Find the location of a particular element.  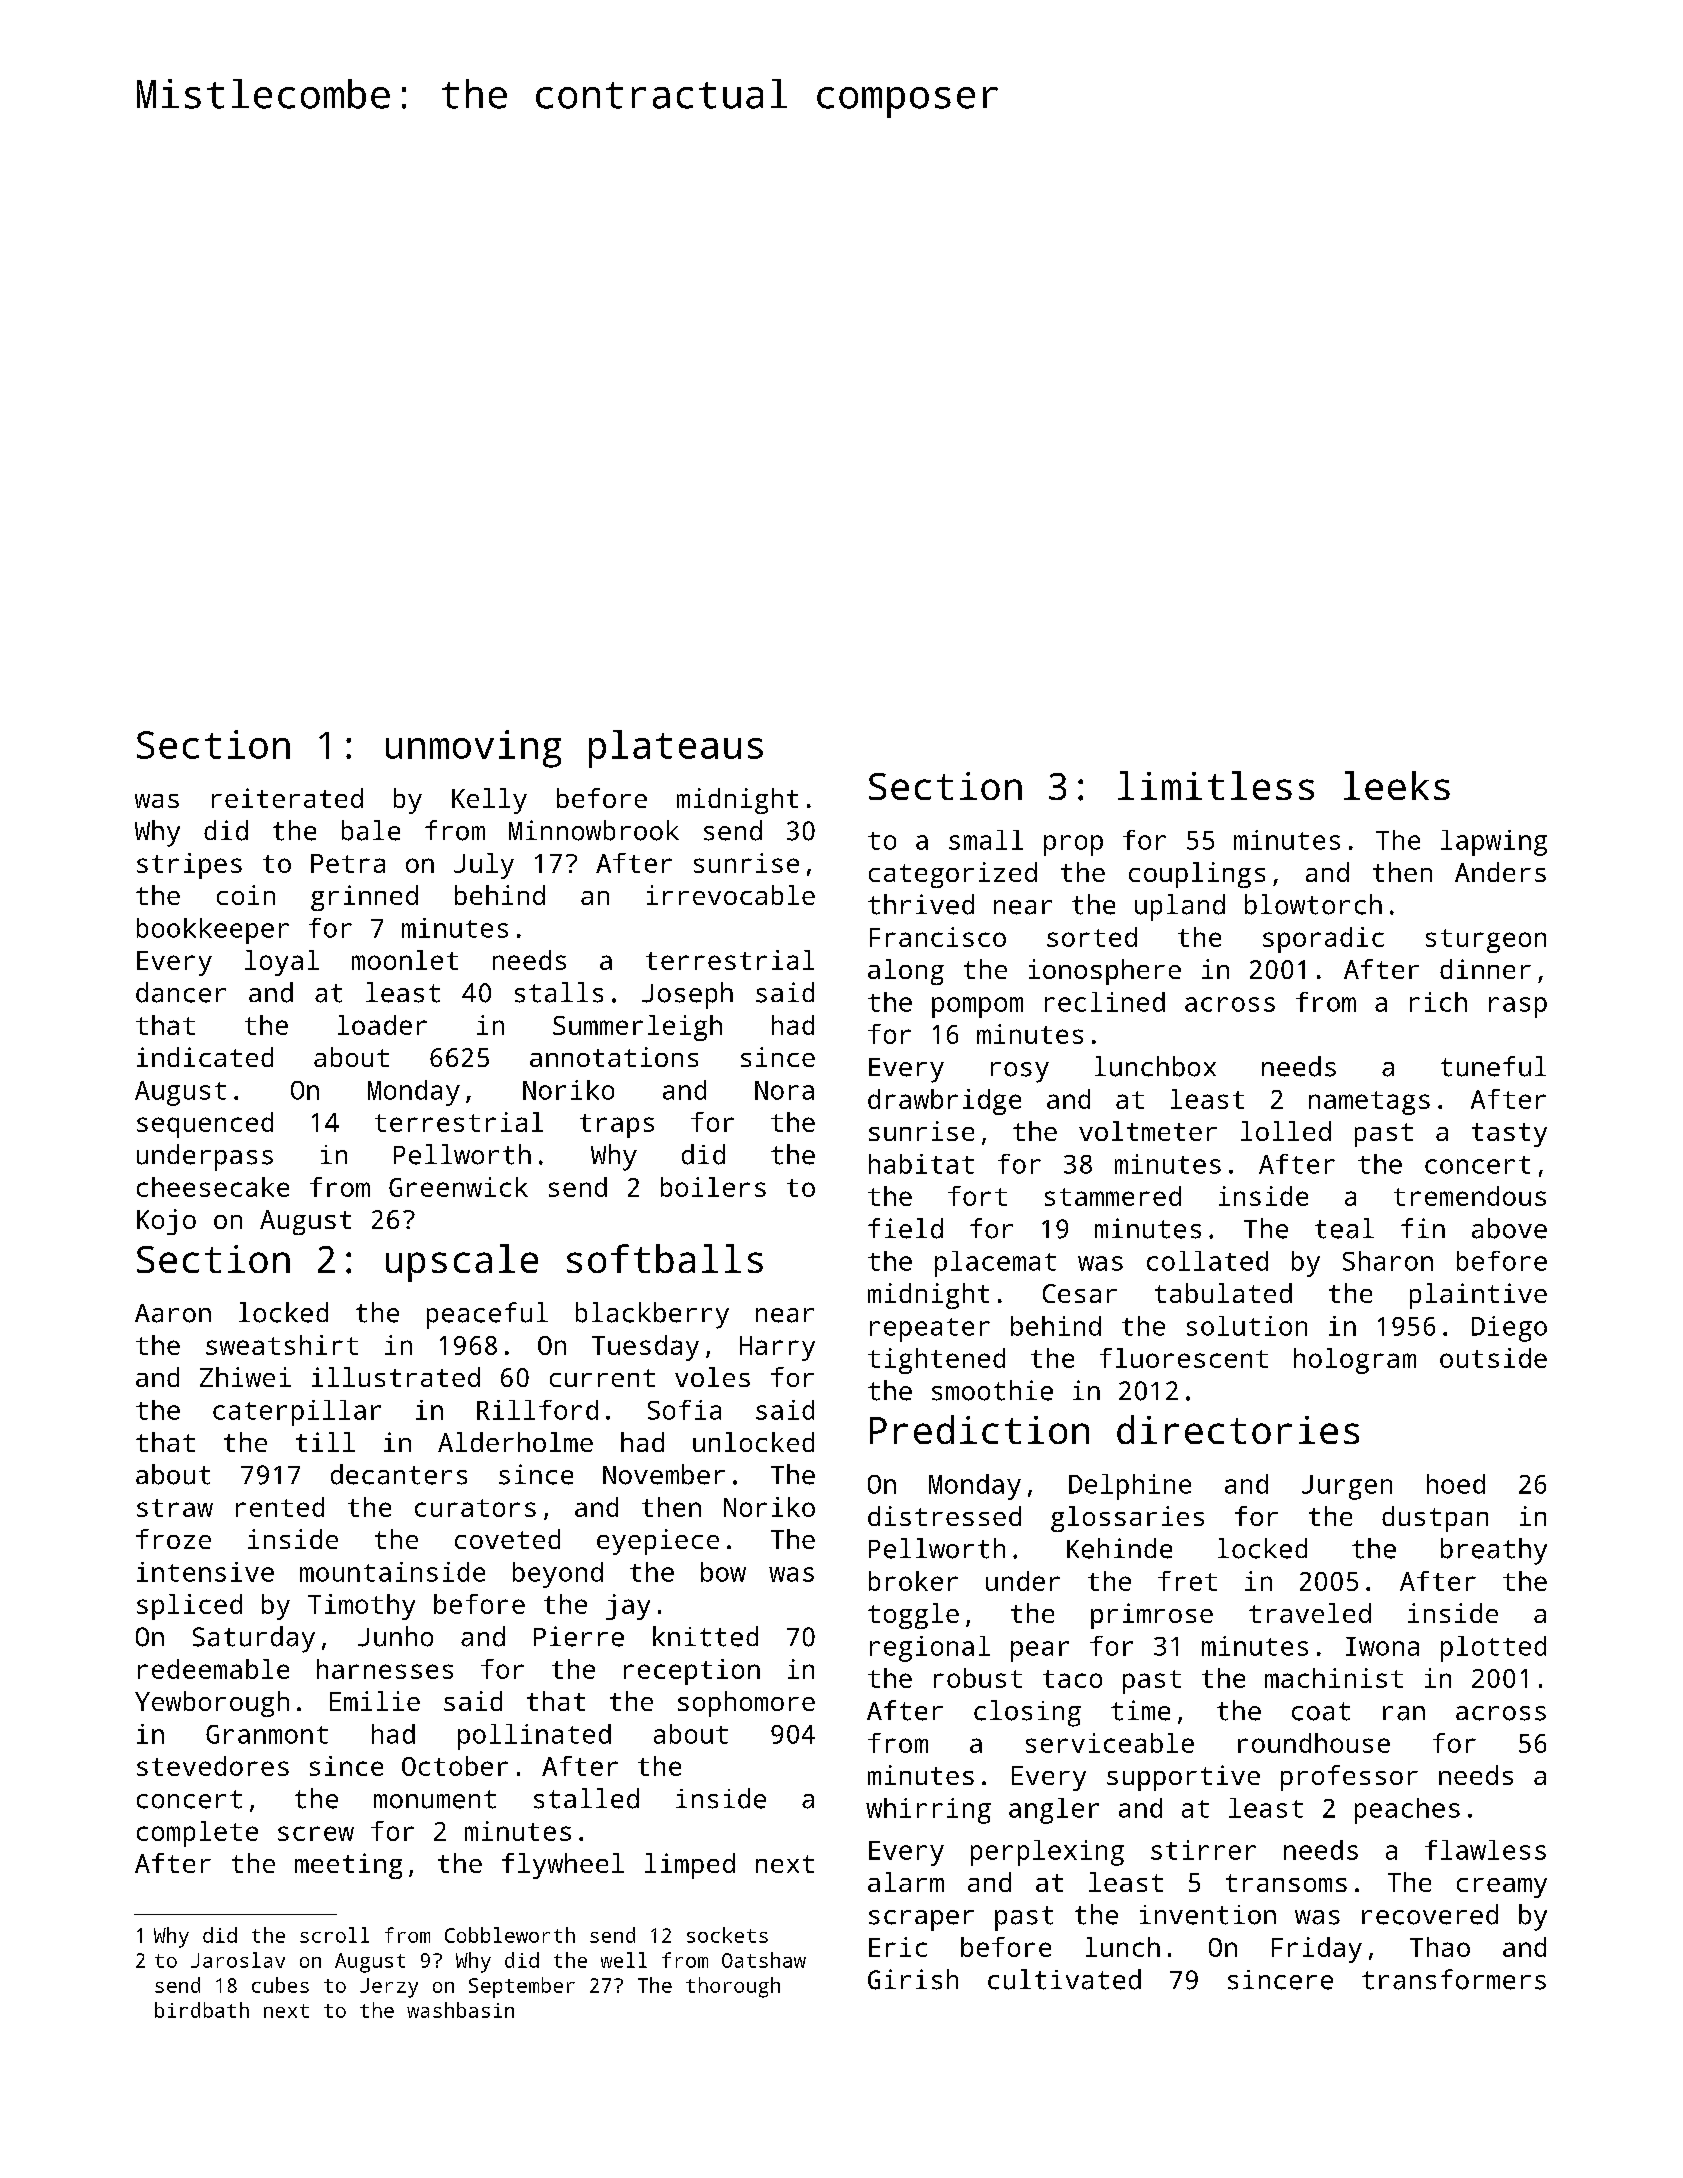

upscale is located at coordinates (462, 1263).
